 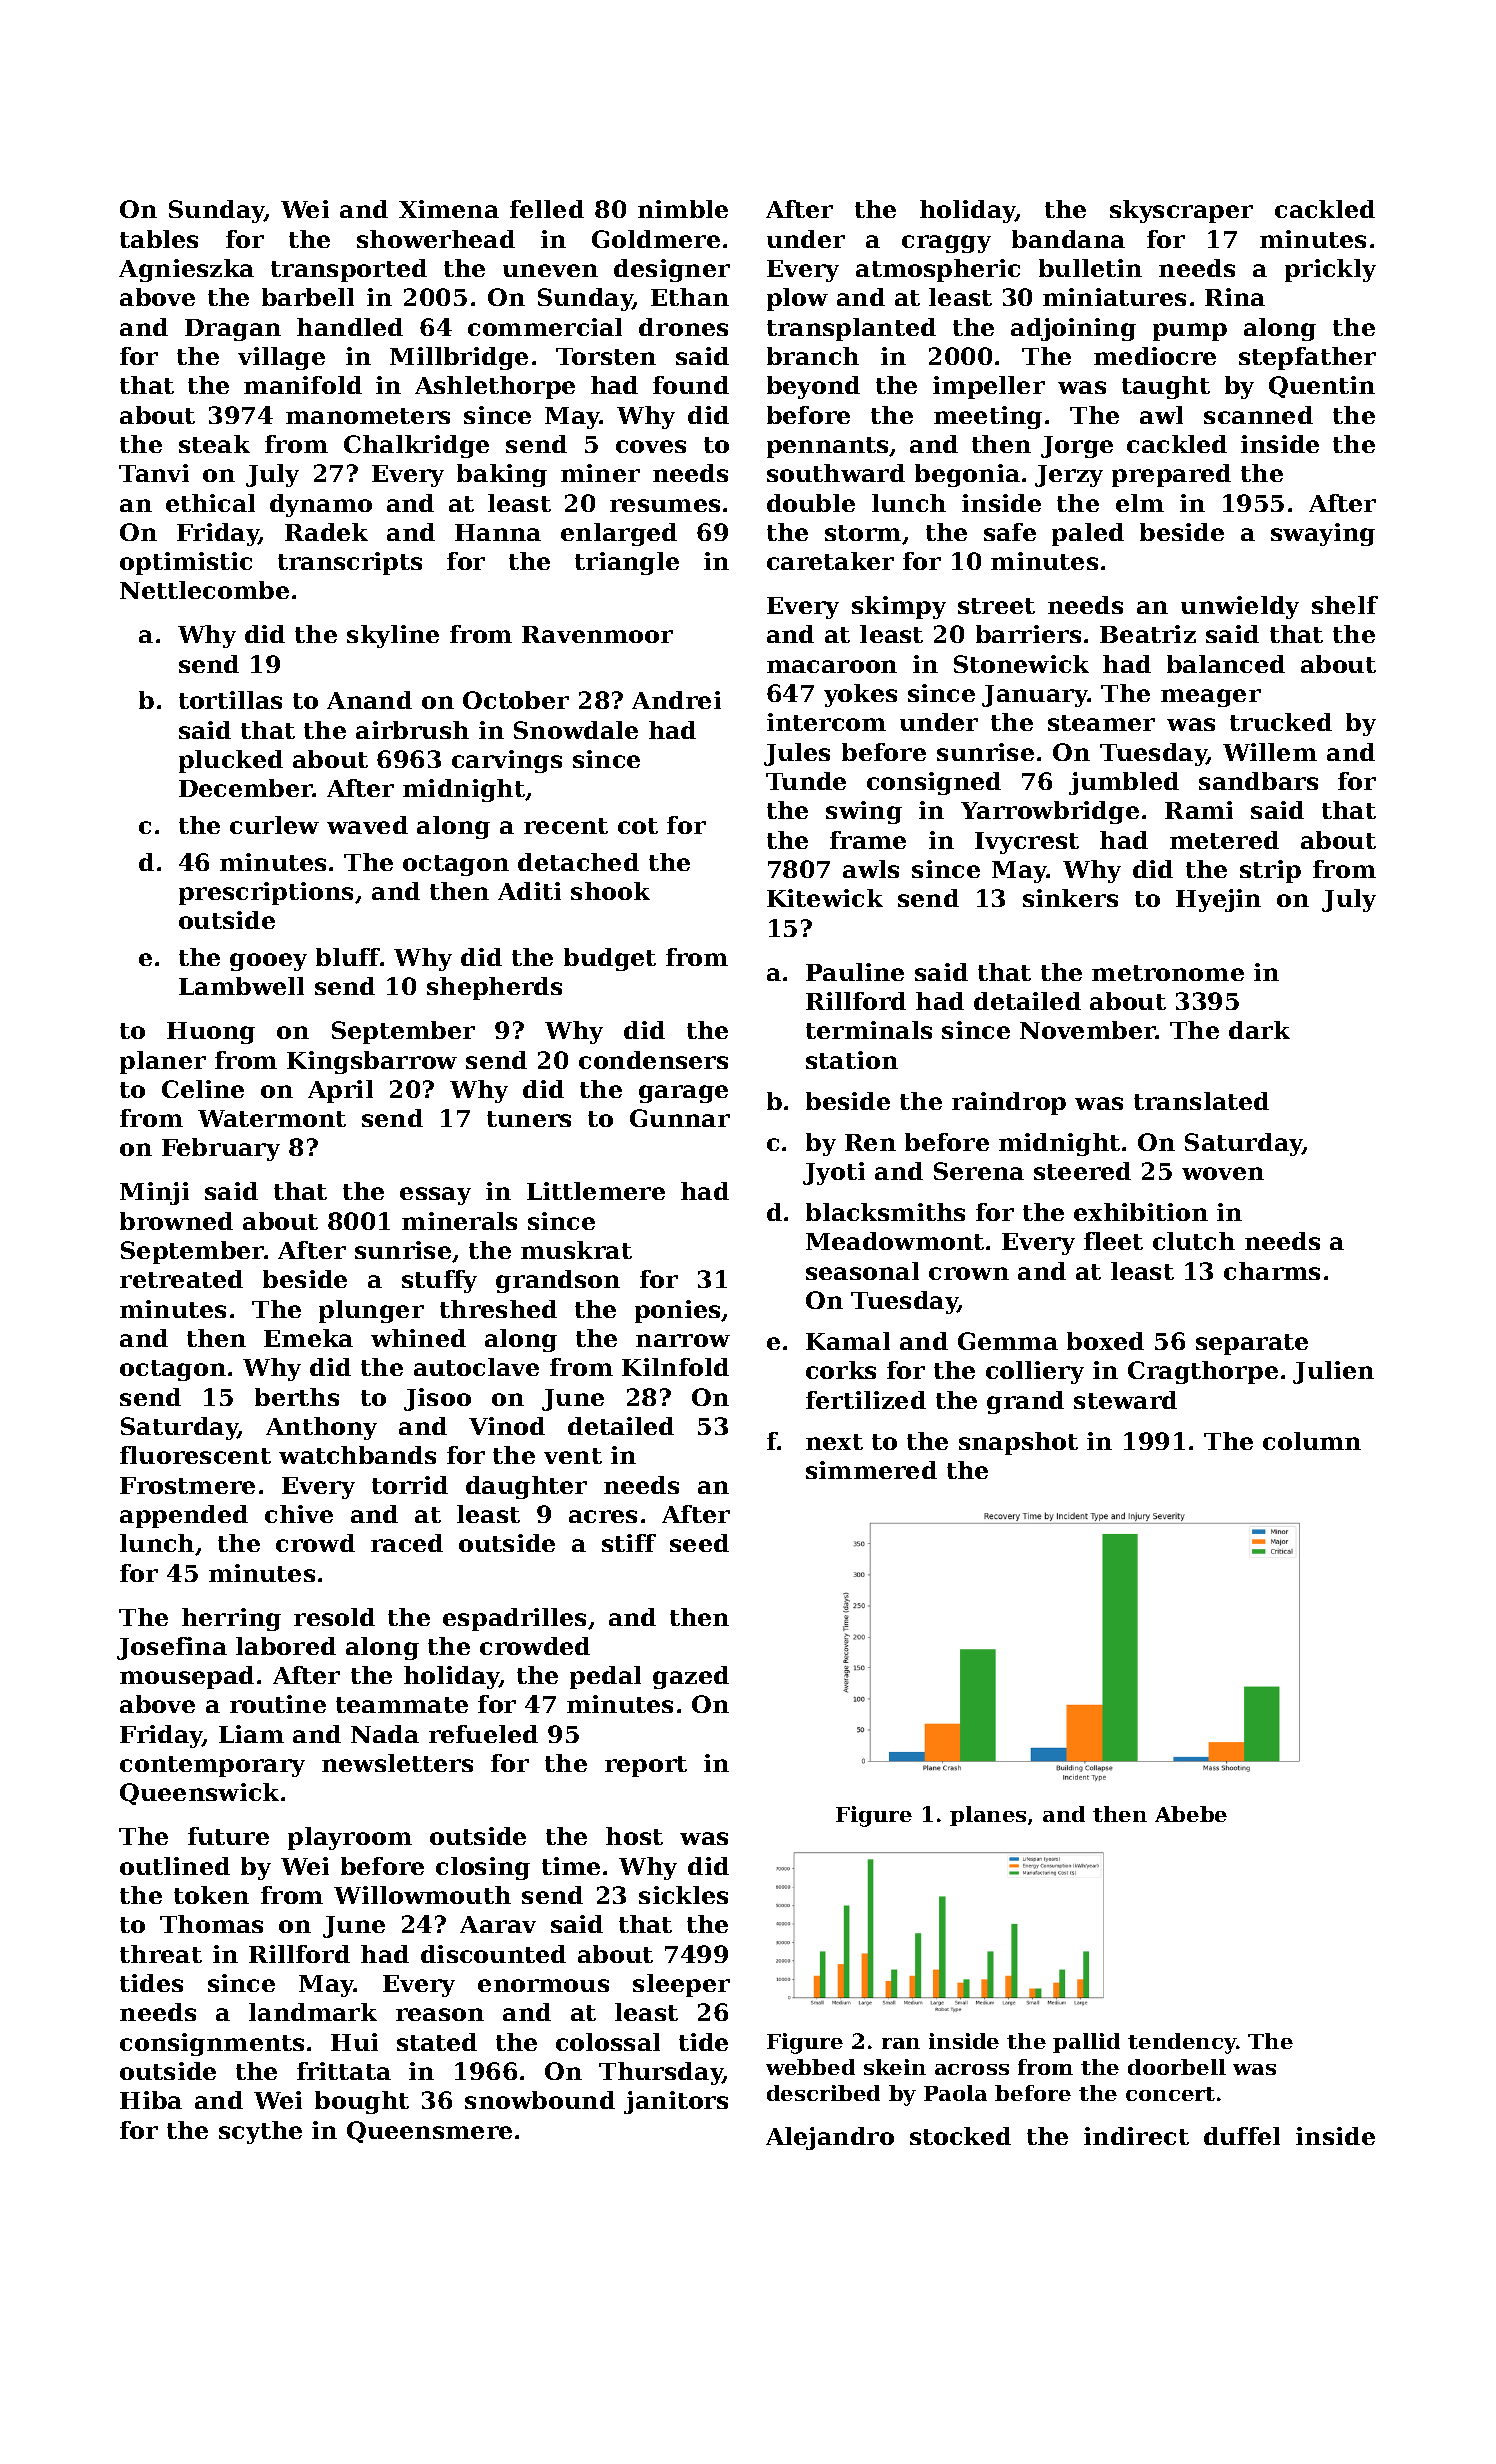 I want to click on scythe, so click(x=260, y=2132).
